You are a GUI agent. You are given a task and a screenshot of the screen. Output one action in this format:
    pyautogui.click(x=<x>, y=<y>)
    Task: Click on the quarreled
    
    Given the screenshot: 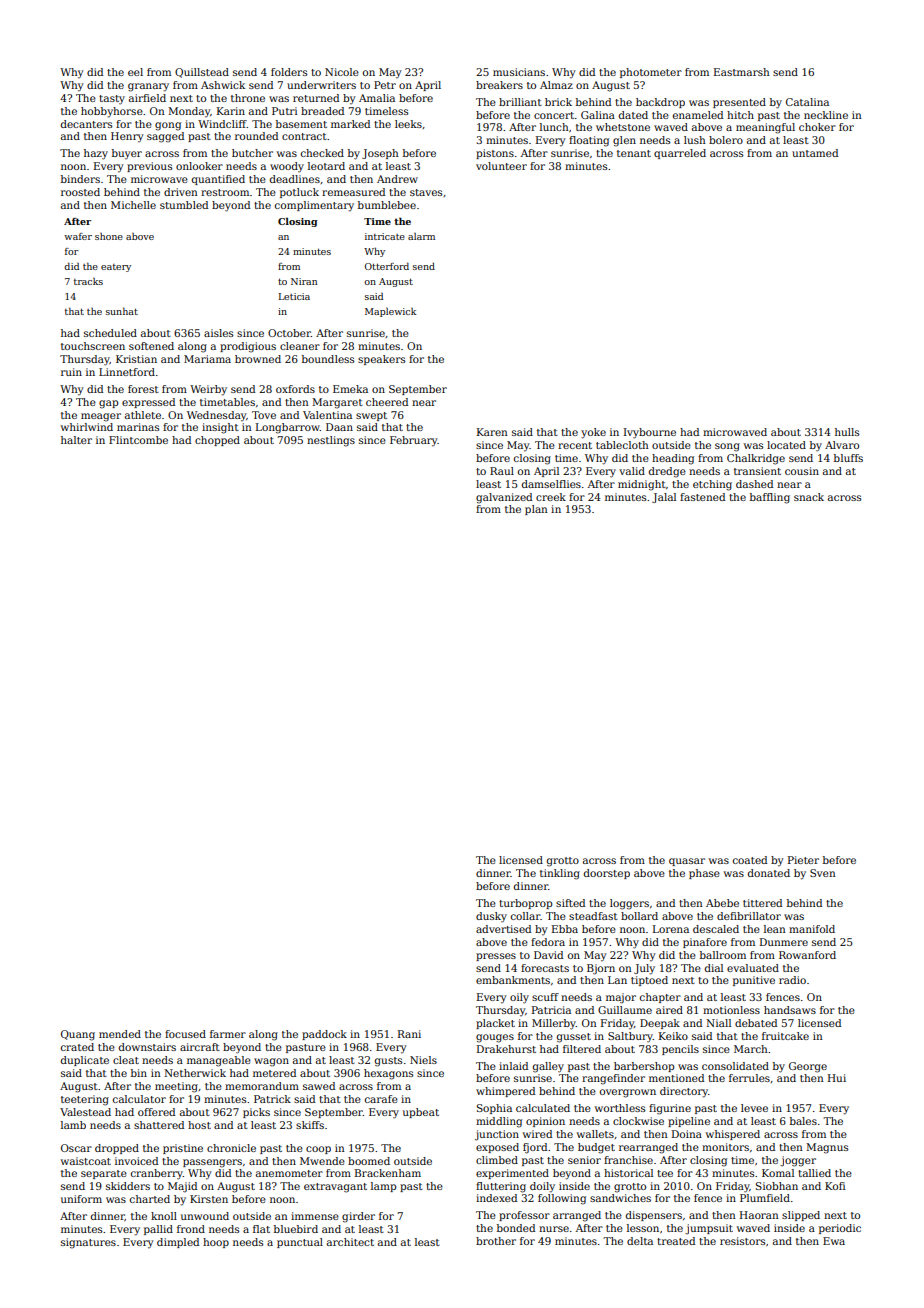 What is the action you would take?
    pyautogui.click(x=680, y=154)
